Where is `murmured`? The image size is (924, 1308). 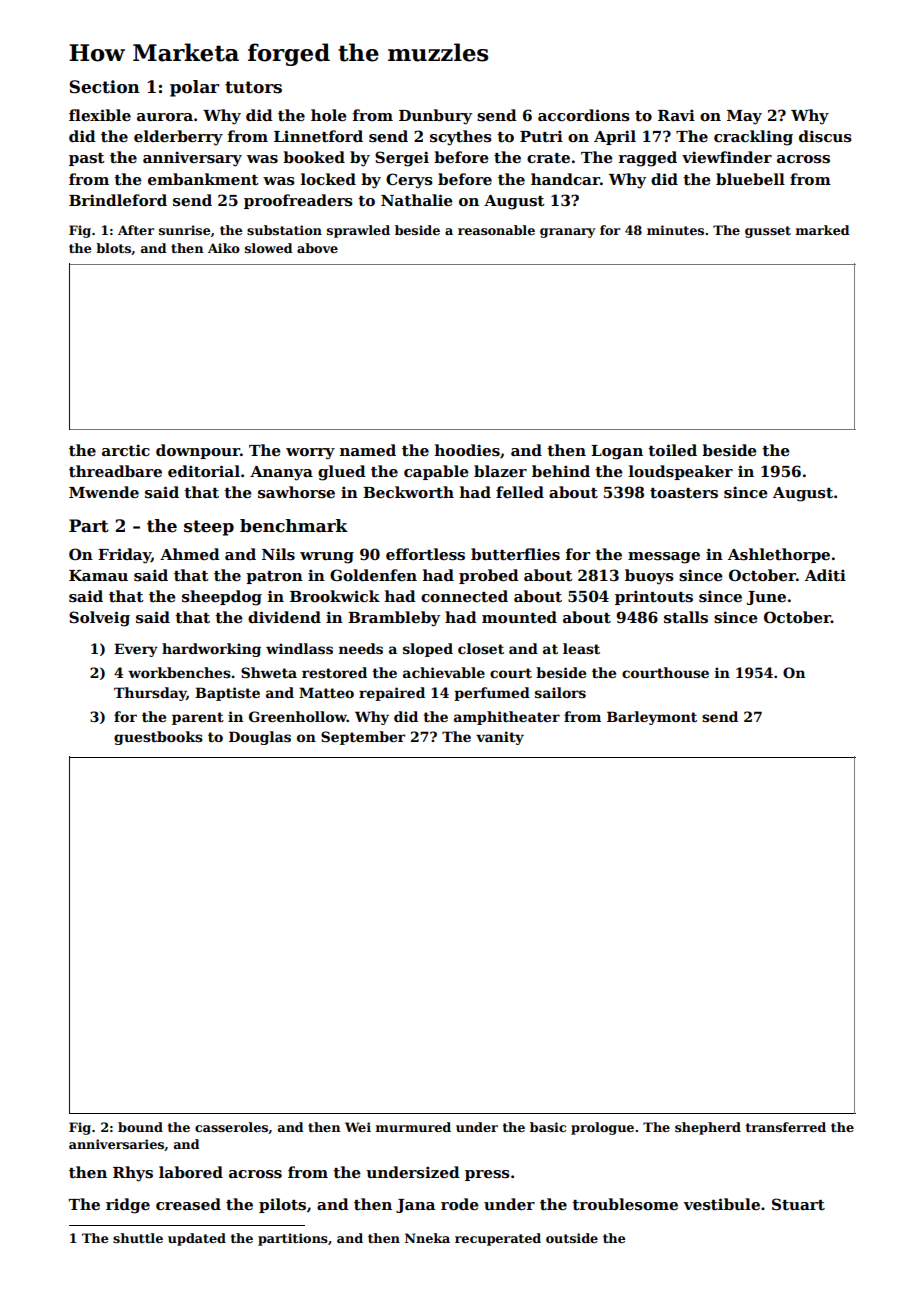
murmured is located at coordinates (413, 1127).
